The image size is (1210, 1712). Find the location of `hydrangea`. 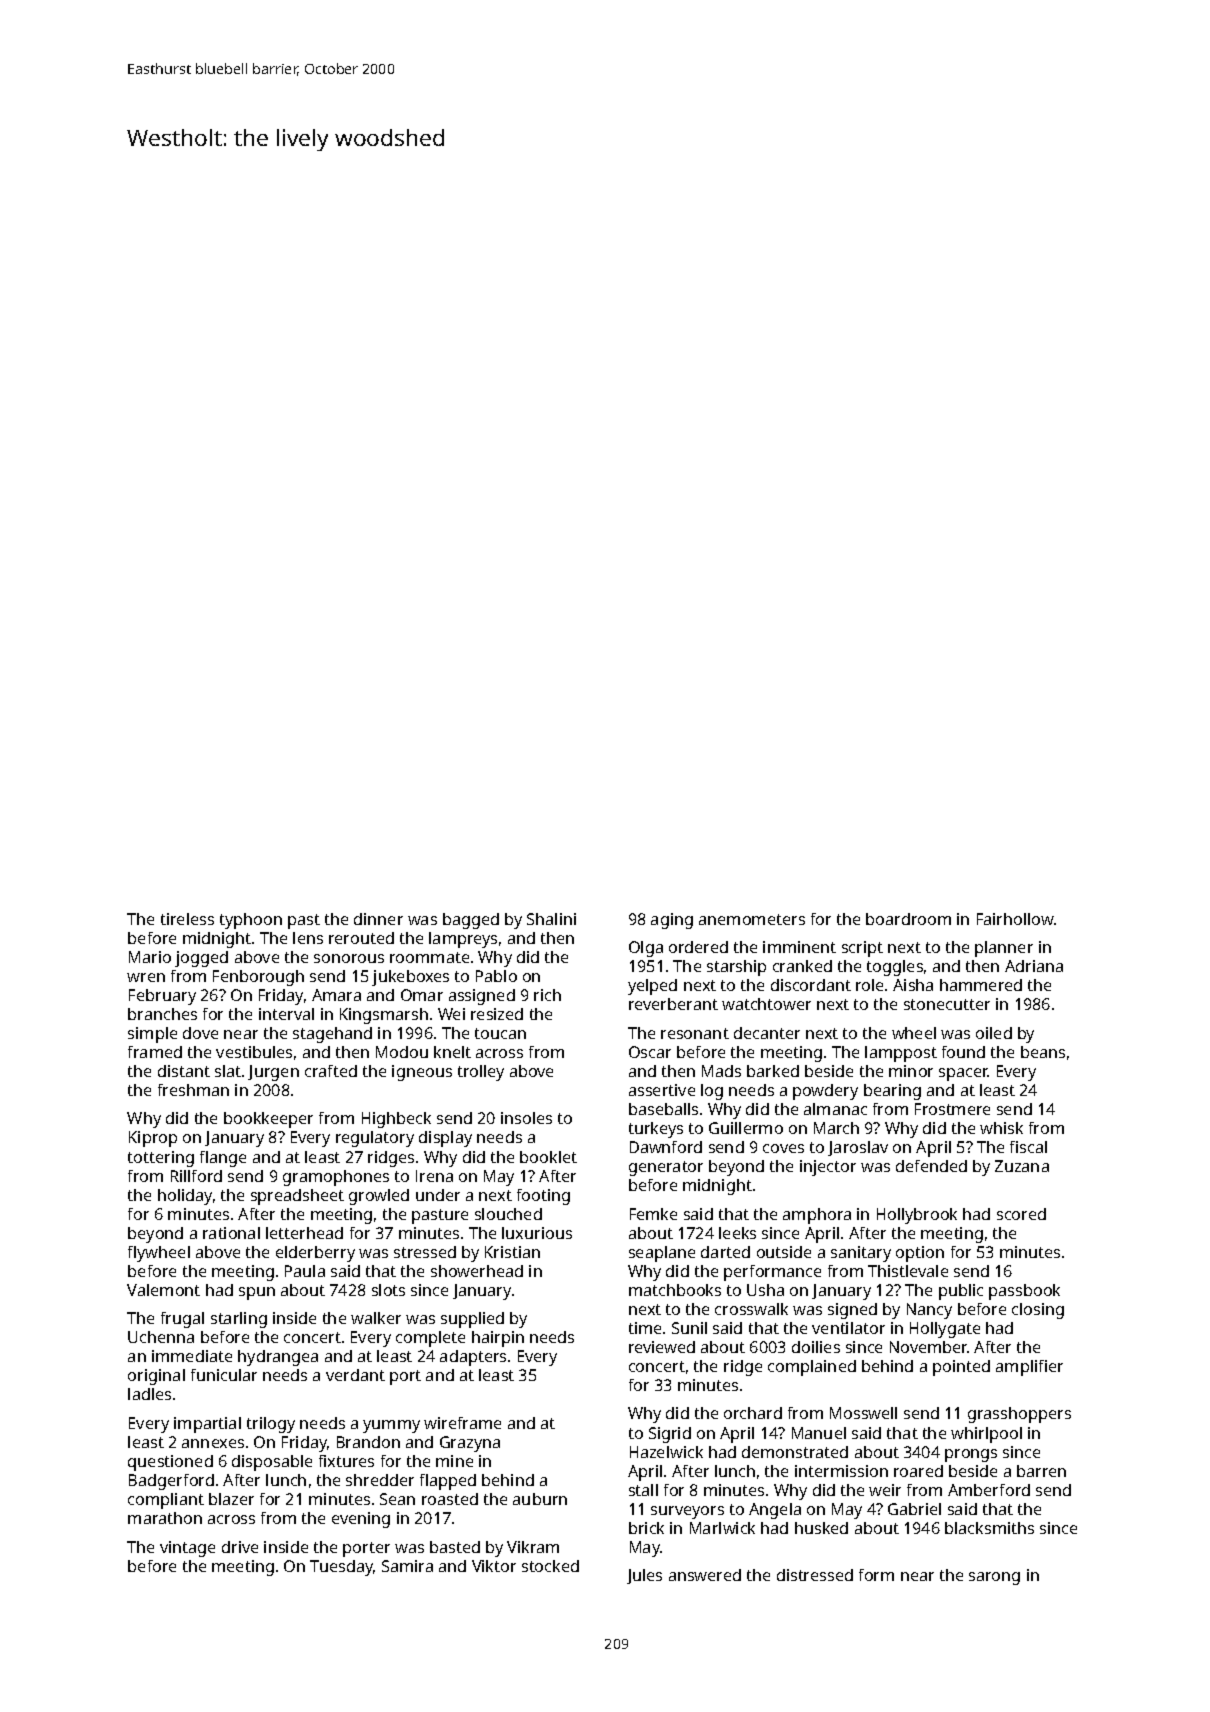

hydrangea is located at coordinates (278, 1358).
